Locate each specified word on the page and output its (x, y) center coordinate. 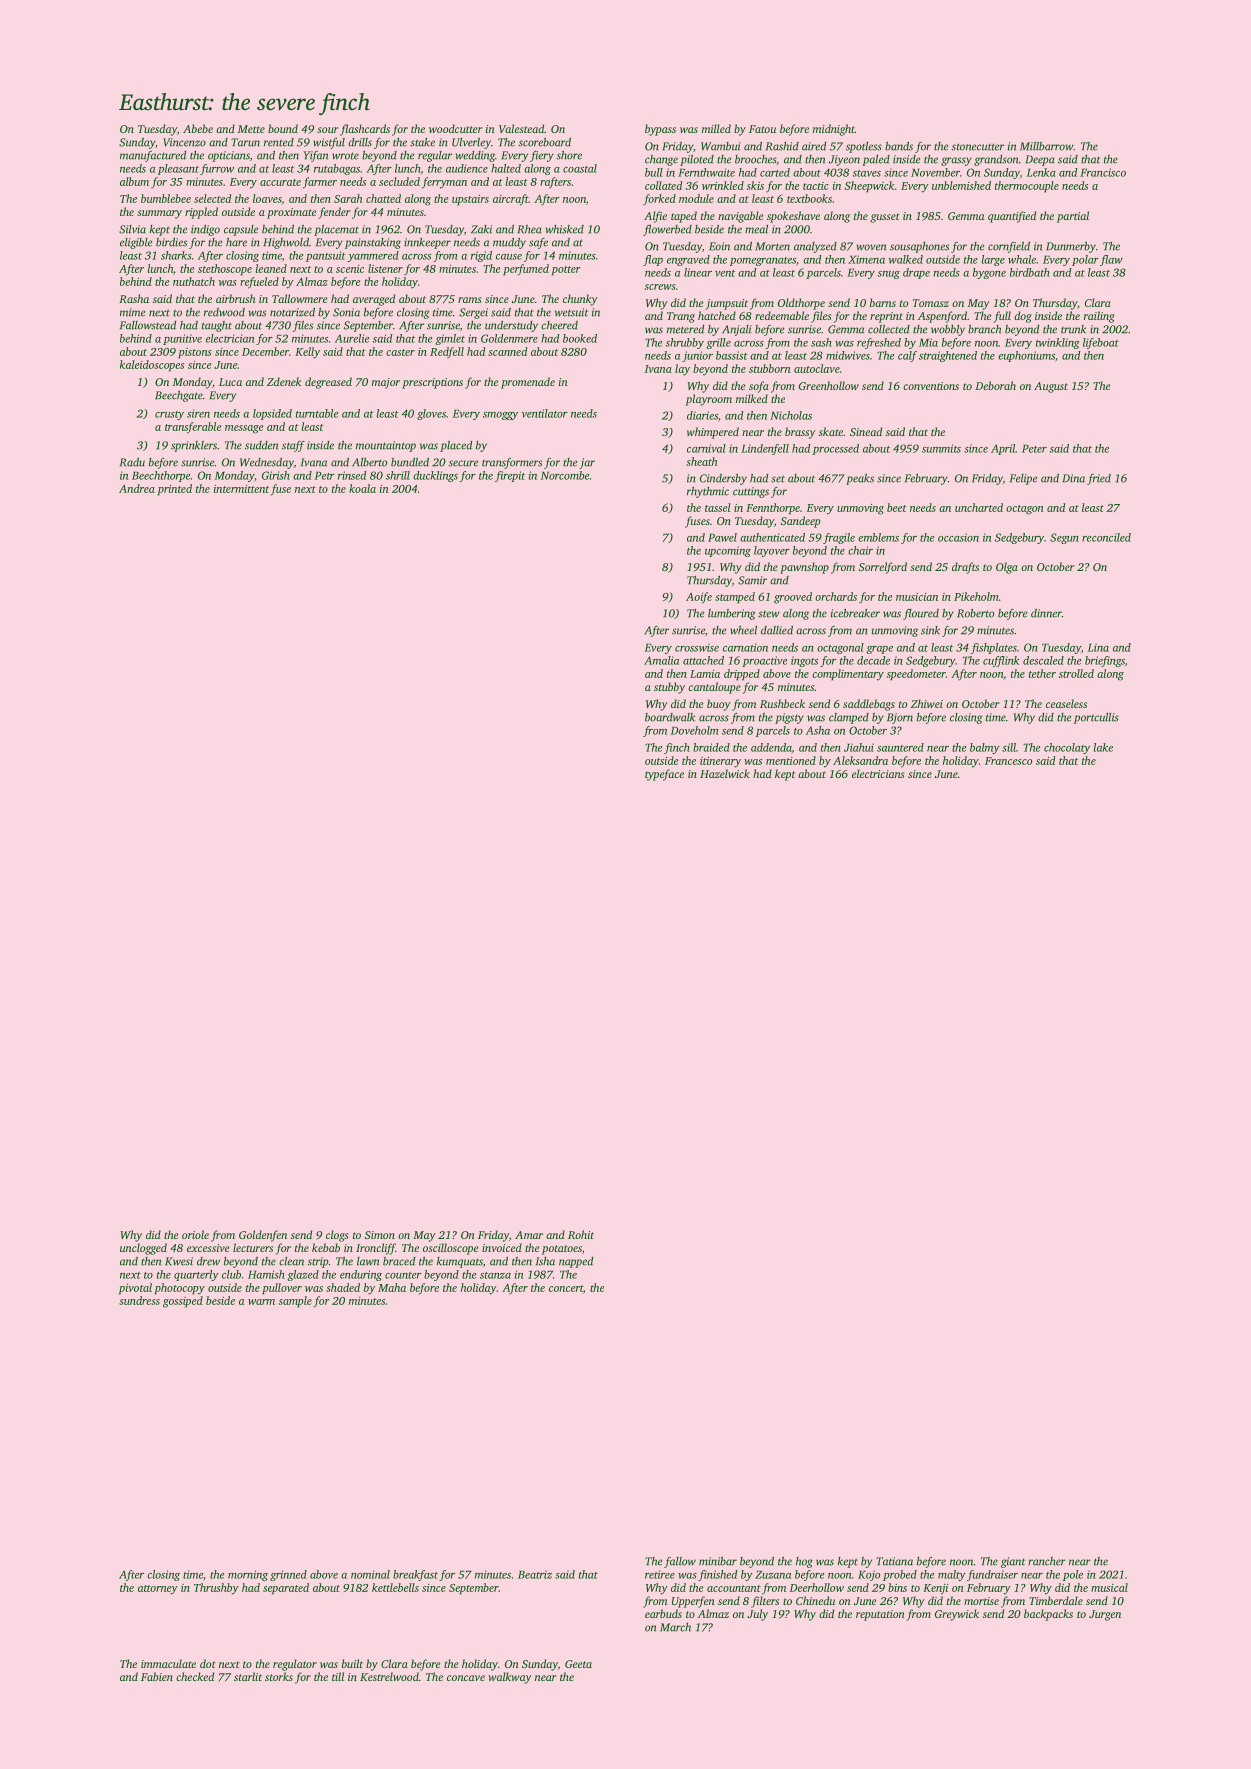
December (265, 351)
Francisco (1103, 172)
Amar (529, 1235)
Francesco (1008, 761)
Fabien (157, 1676)
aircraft (511, 200)
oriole (195, 1234)
